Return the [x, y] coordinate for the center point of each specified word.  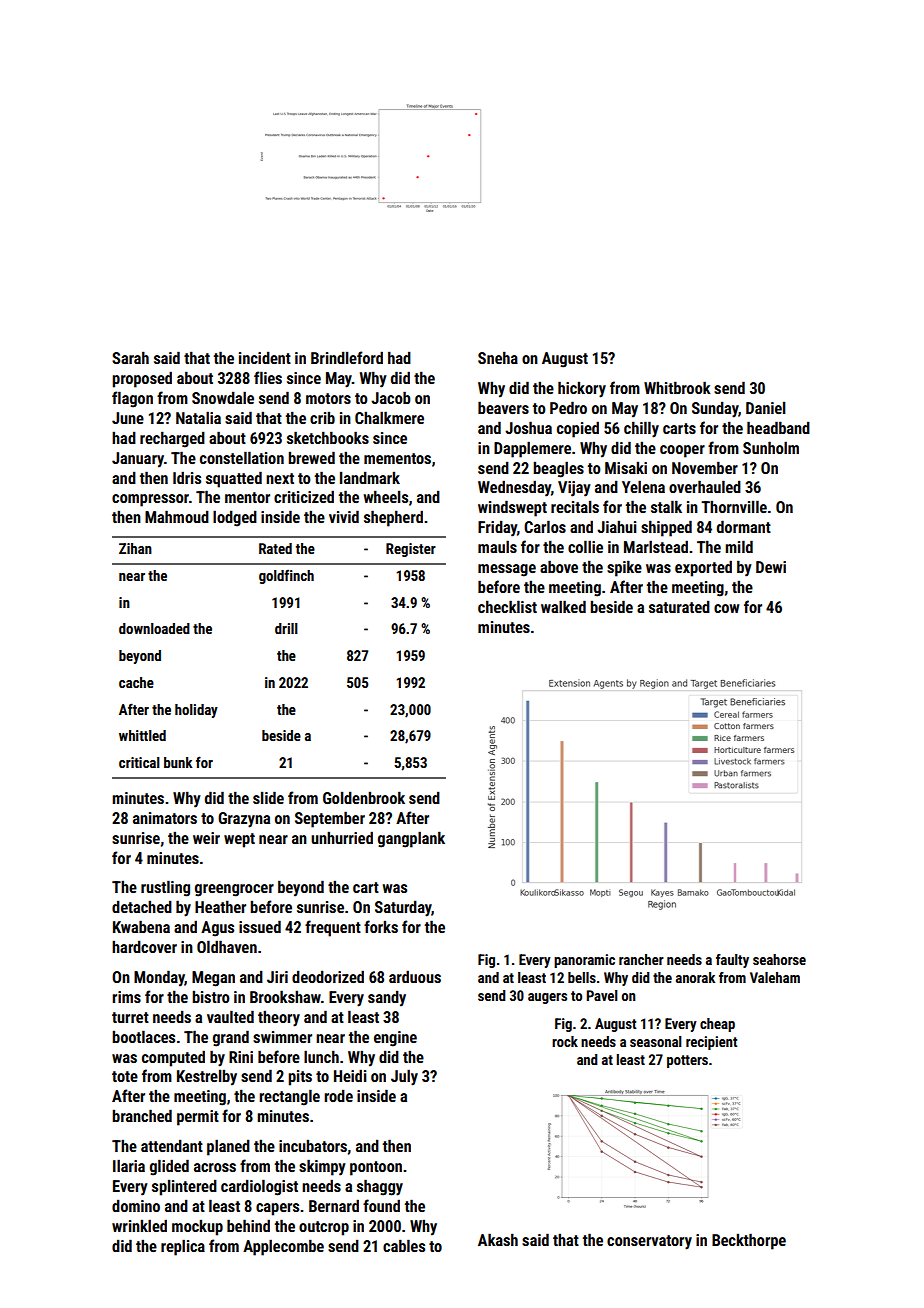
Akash [498, 1239]
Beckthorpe [749, 1241]
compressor [150, 500]
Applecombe [283, 1247]
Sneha [498, 357]
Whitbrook [677, 387]
